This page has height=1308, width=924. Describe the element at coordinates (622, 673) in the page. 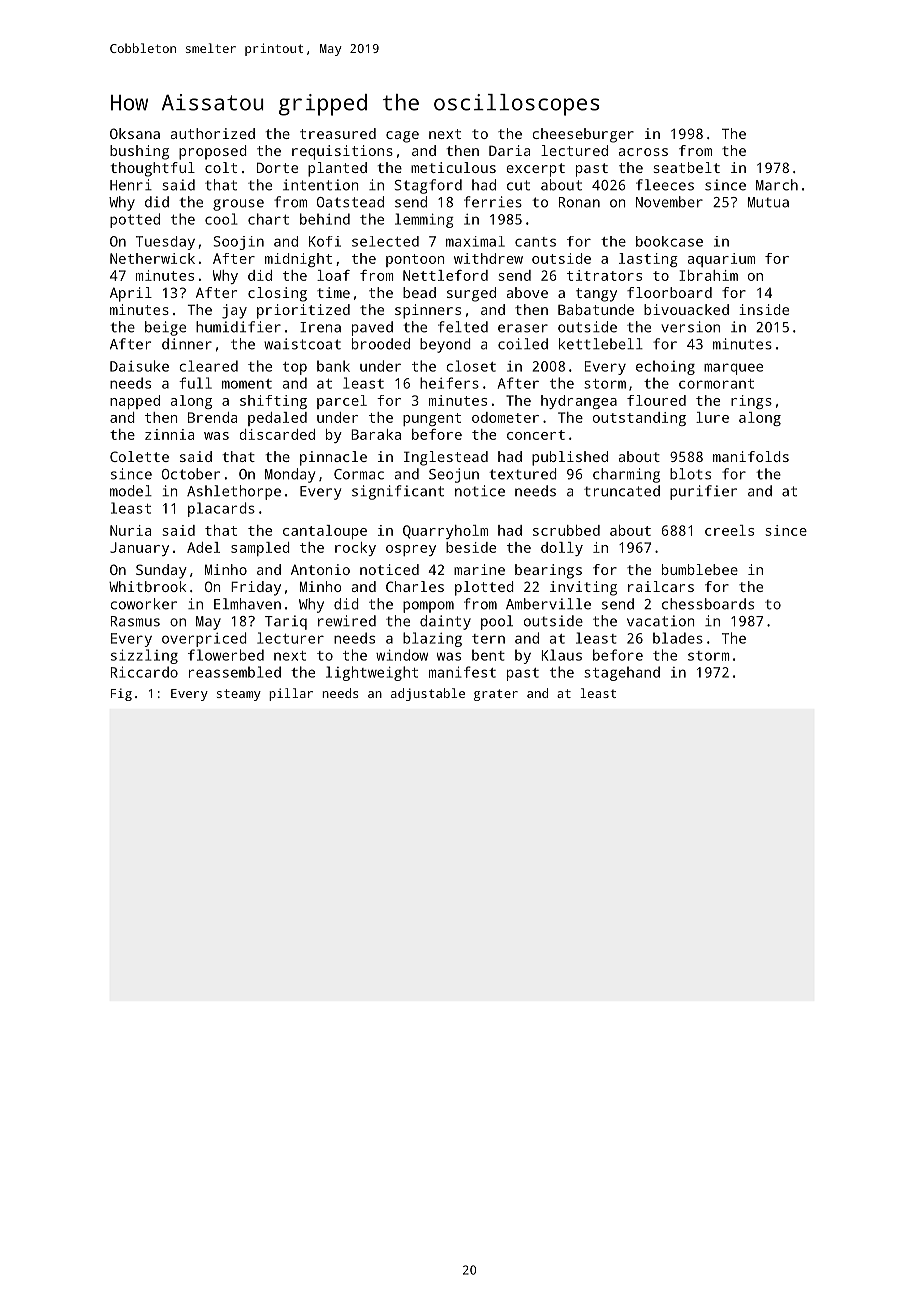

I see `stagehand` at that location.
